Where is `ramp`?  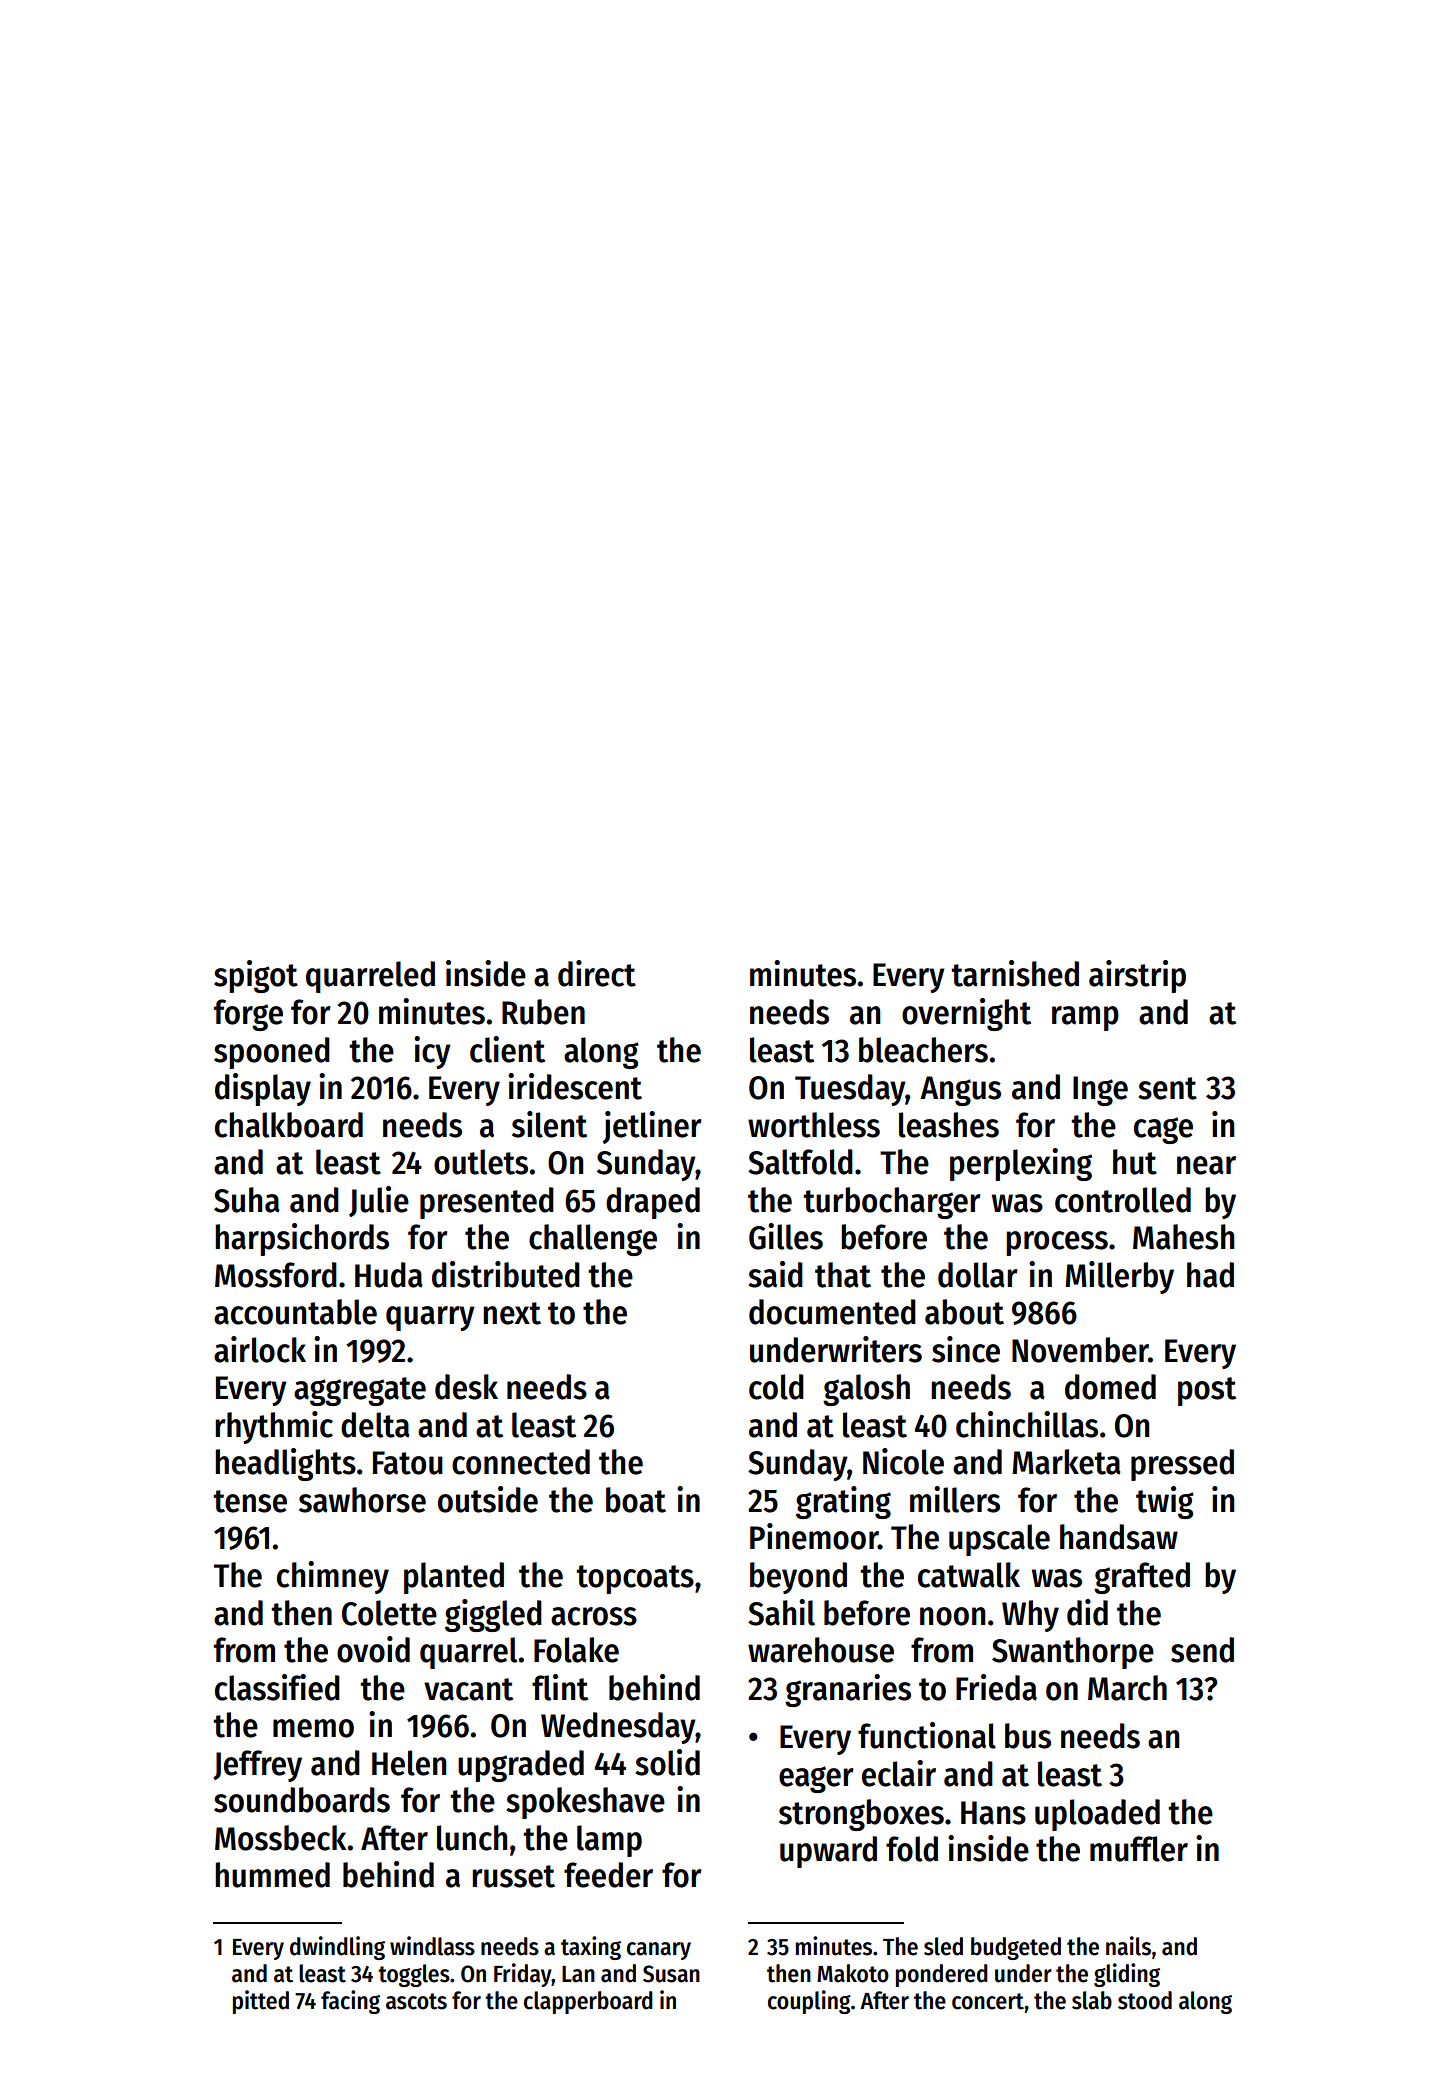 ramp is located at coordinates (1085, 1018).
